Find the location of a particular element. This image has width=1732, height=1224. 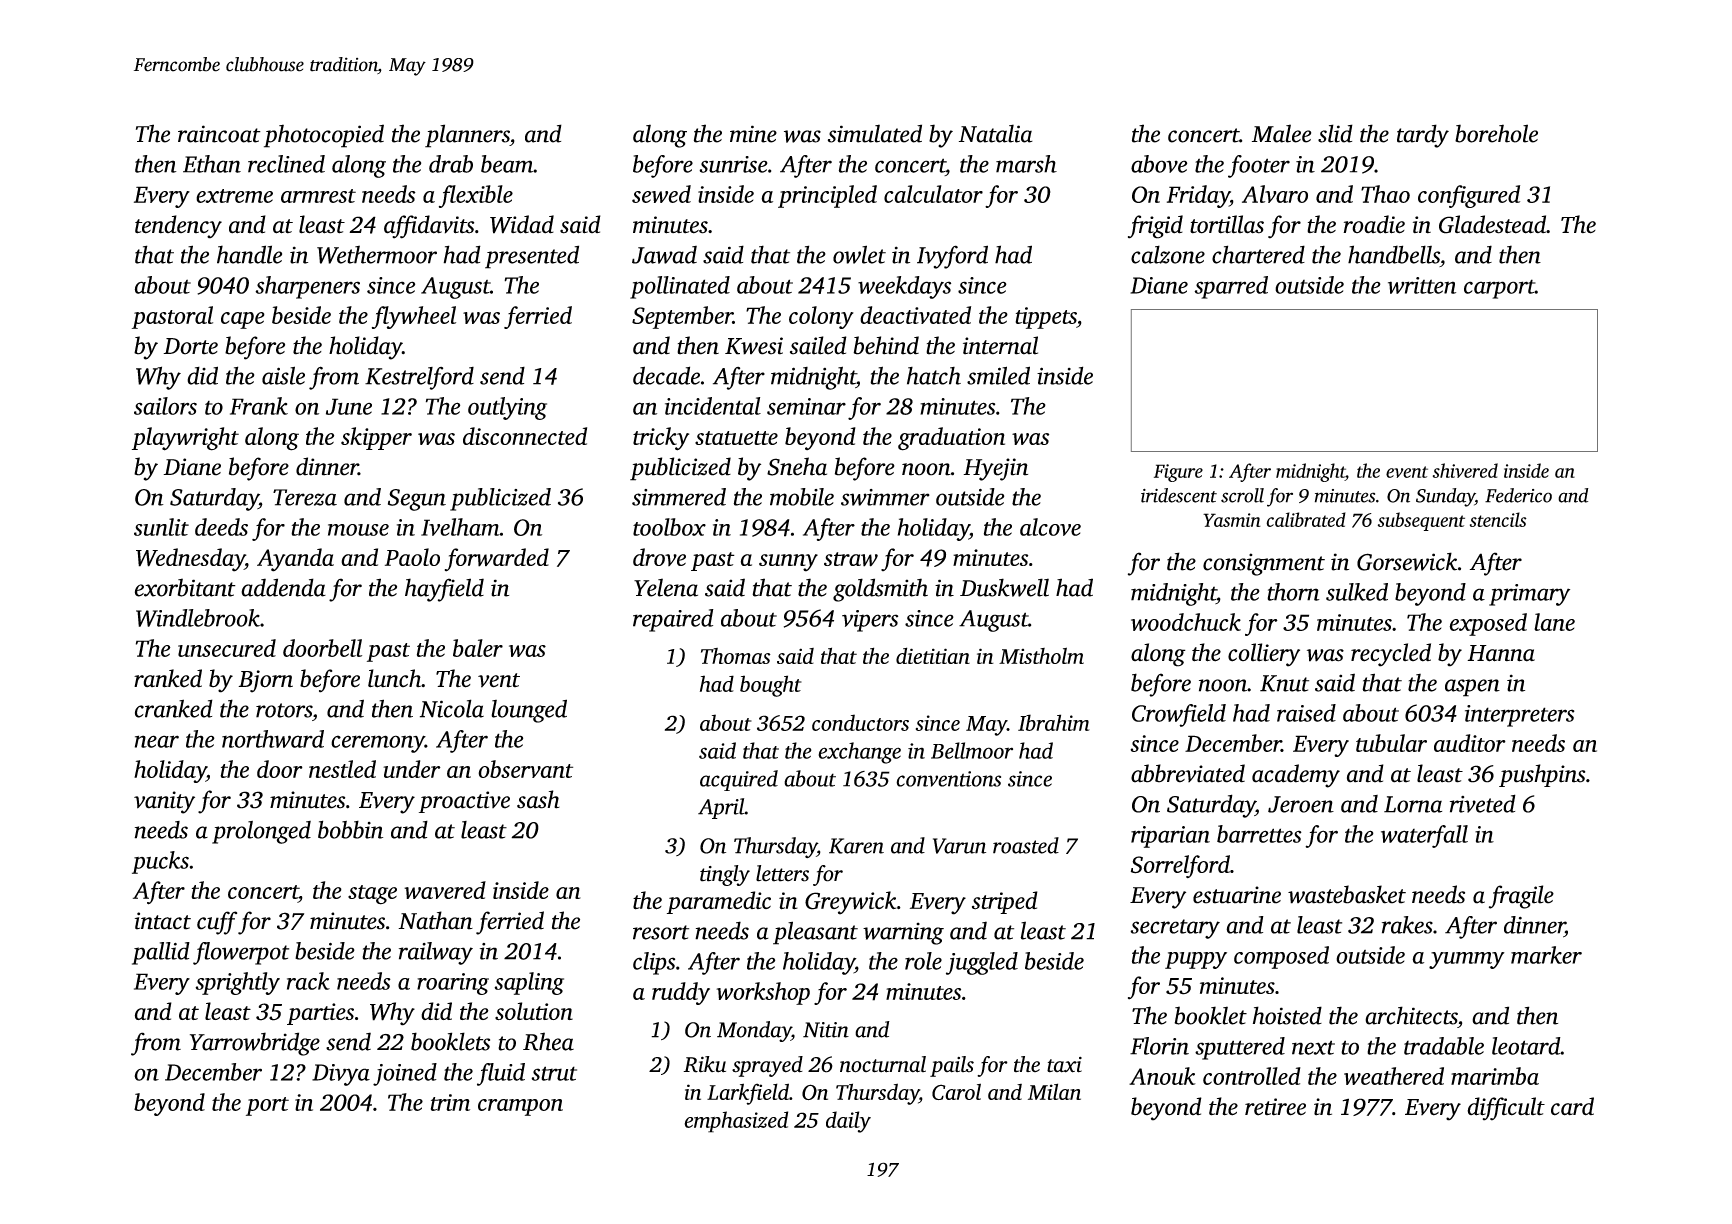

Ivelham is located at coordinates (460, 527).
